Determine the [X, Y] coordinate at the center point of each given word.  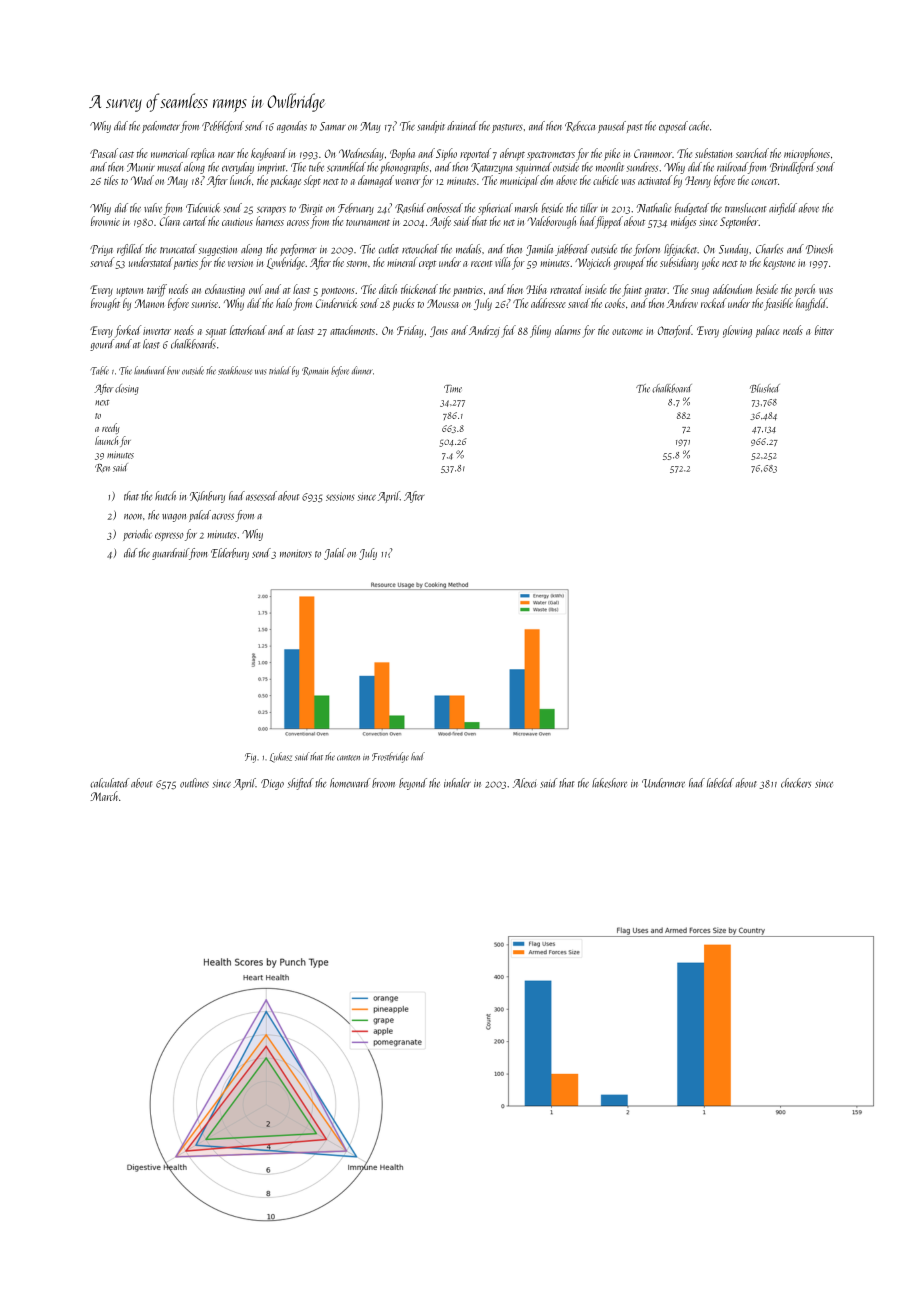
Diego [272, 784]
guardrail [170, 554]
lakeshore [609, 783]
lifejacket [680, 250]
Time [453, 389]
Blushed [765, 388]
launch [106, 440]
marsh [526, 208]
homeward [350, 783]
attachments [352, 330]
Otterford [675, 331]
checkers [796, 783]
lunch [240, 180]
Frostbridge [390, 757]
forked [128, 331]
